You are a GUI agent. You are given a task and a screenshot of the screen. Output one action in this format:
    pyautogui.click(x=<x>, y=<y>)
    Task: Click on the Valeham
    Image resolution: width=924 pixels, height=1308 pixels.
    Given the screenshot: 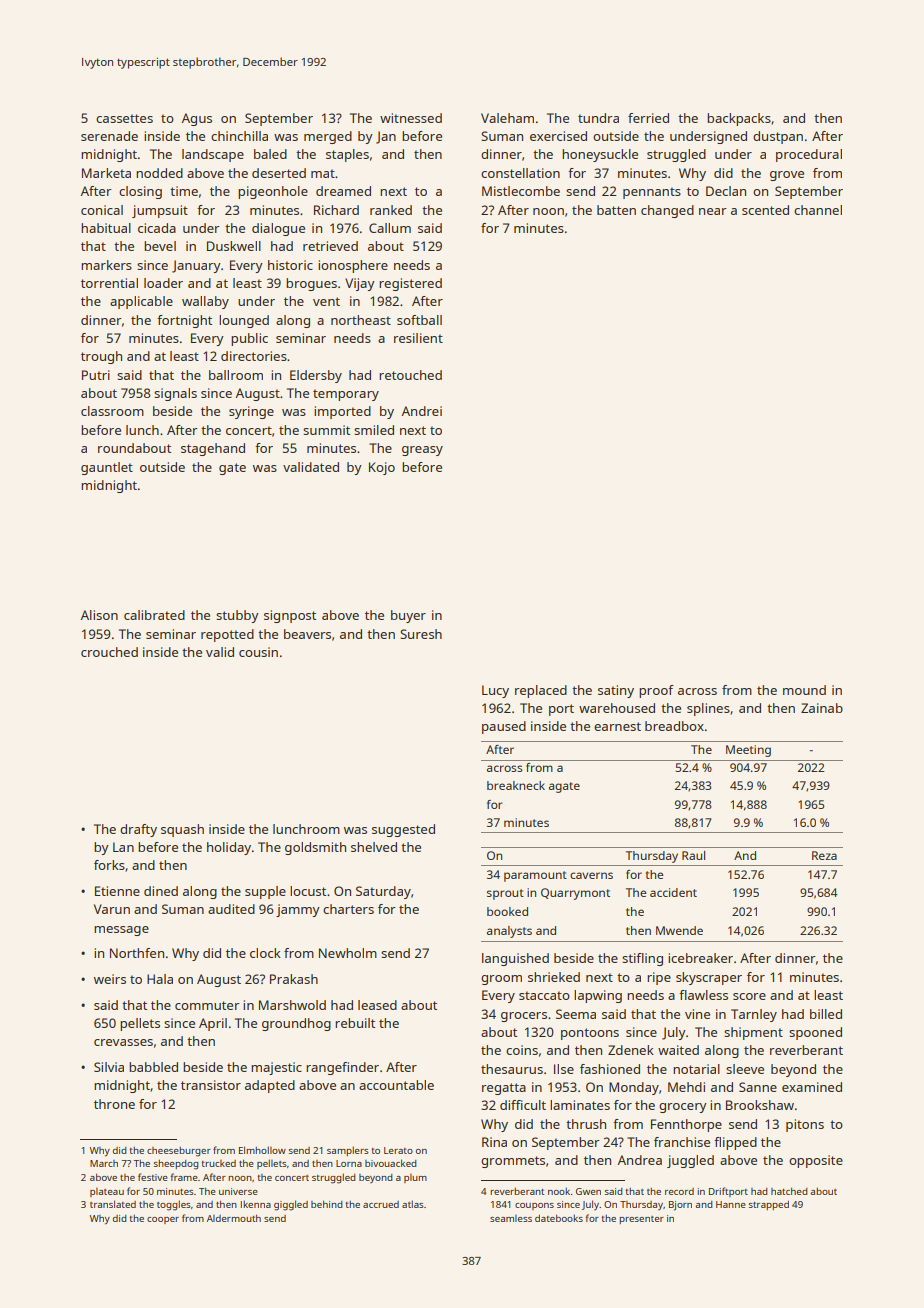 What is the action you would take?
    pyautogui.click(x=507, y=118)
